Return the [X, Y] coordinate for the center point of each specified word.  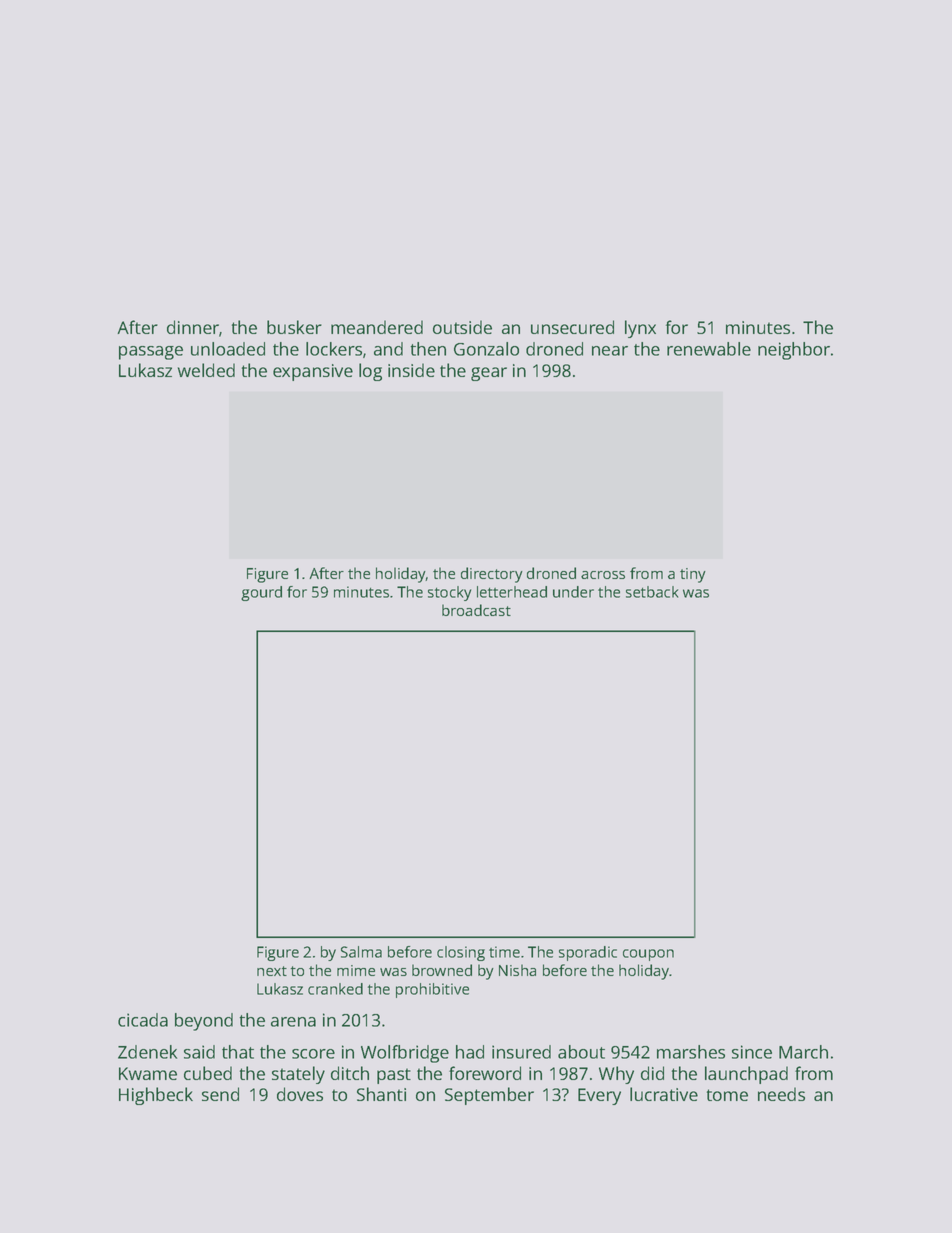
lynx [640, 329]
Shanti [381, 1094]
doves [300, 1094]
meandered [377, 327]
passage [151, 353]
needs [781, 1094]
